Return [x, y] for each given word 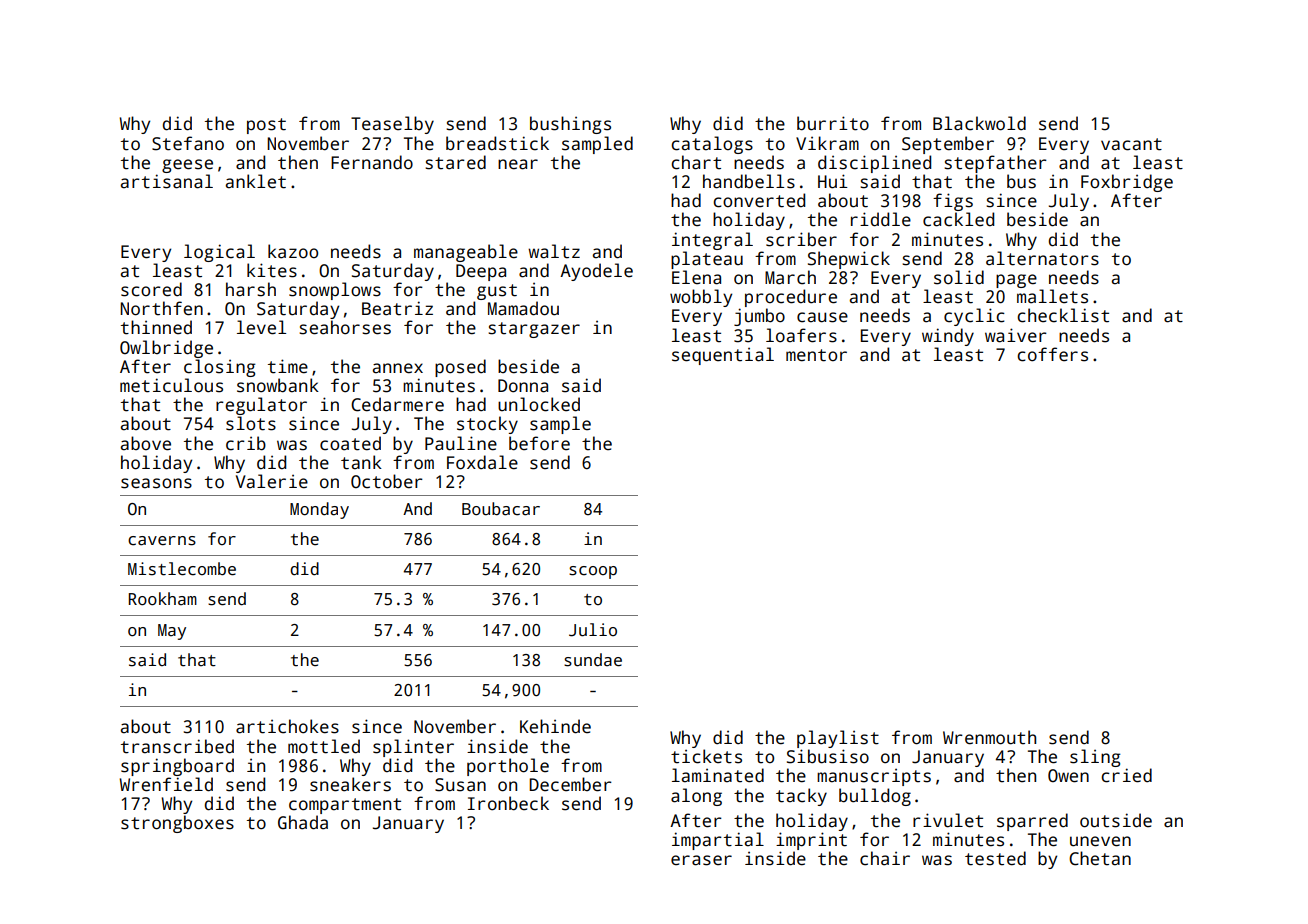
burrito [833, 123]
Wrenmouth [989, 737]
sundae [593, 660]
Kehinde [555, 726]
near [518, 164]
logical [219, 253]
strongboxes [177, 824]
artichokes [287, 726]
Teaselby [392, 125]
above [146, 443]
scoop [593, 572]
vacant [1131, 144]
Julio [593, 630]
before [539, 443]
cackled [958, 219]
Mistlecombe [182, 569]
